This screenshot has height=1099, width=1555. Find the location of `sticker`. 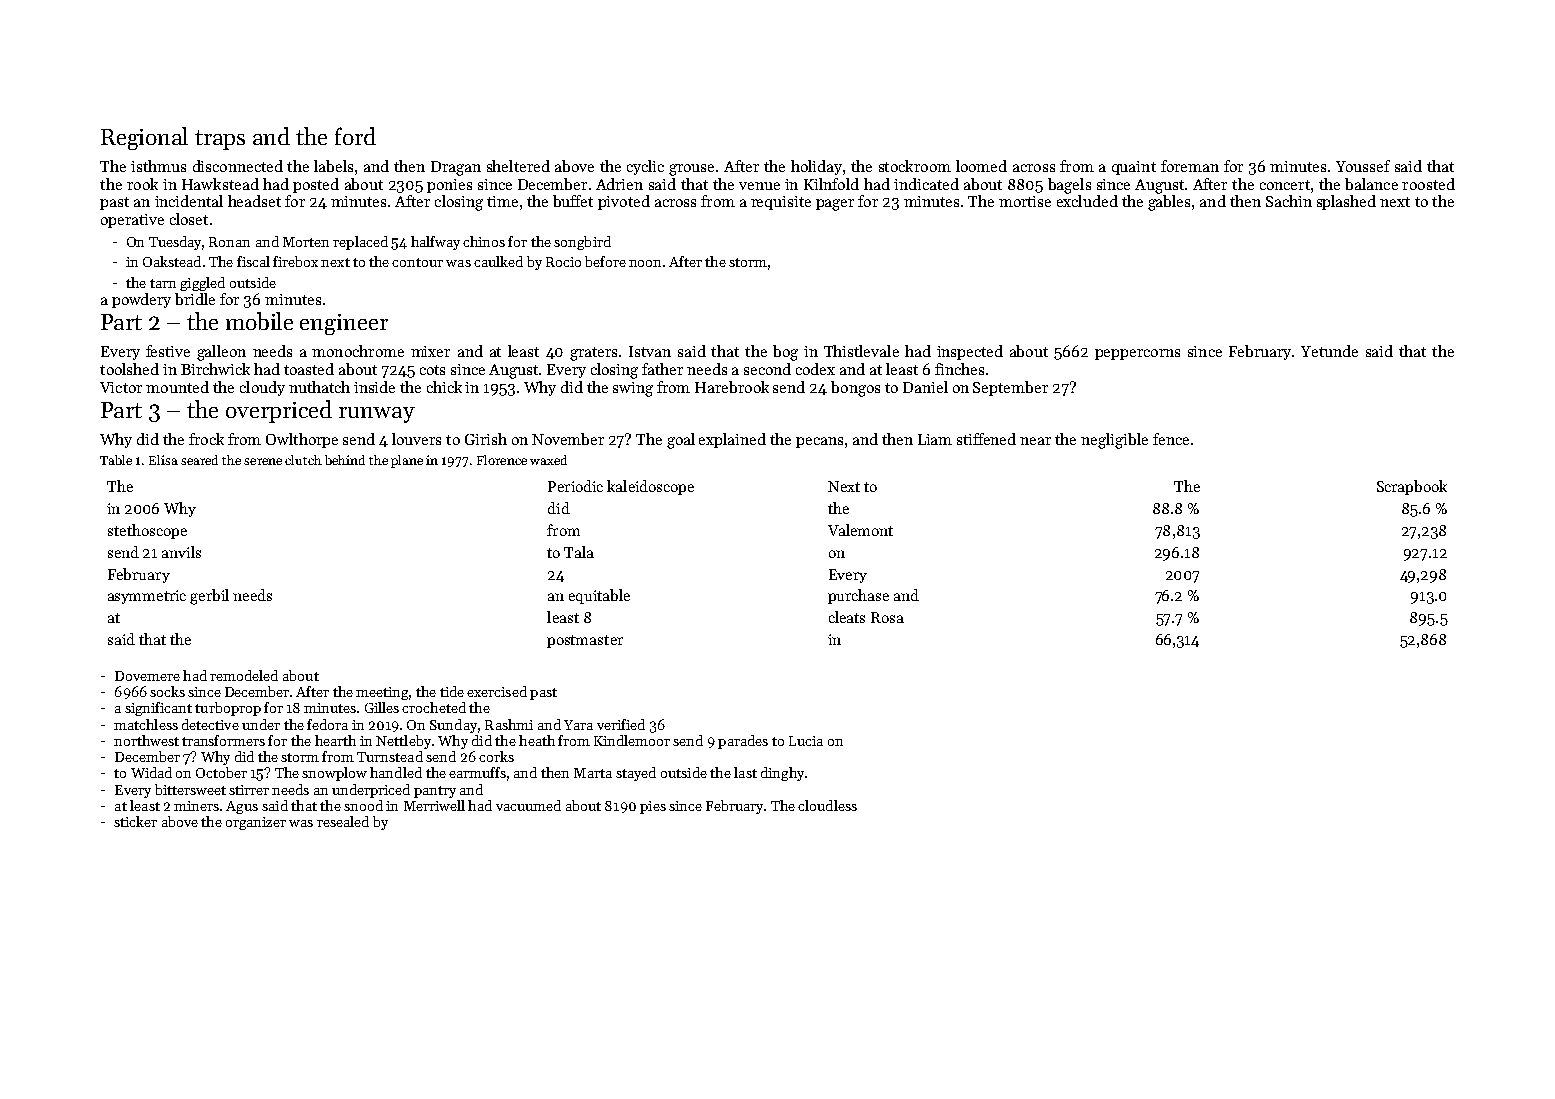

sticker is located at coordinates (135, 821).
